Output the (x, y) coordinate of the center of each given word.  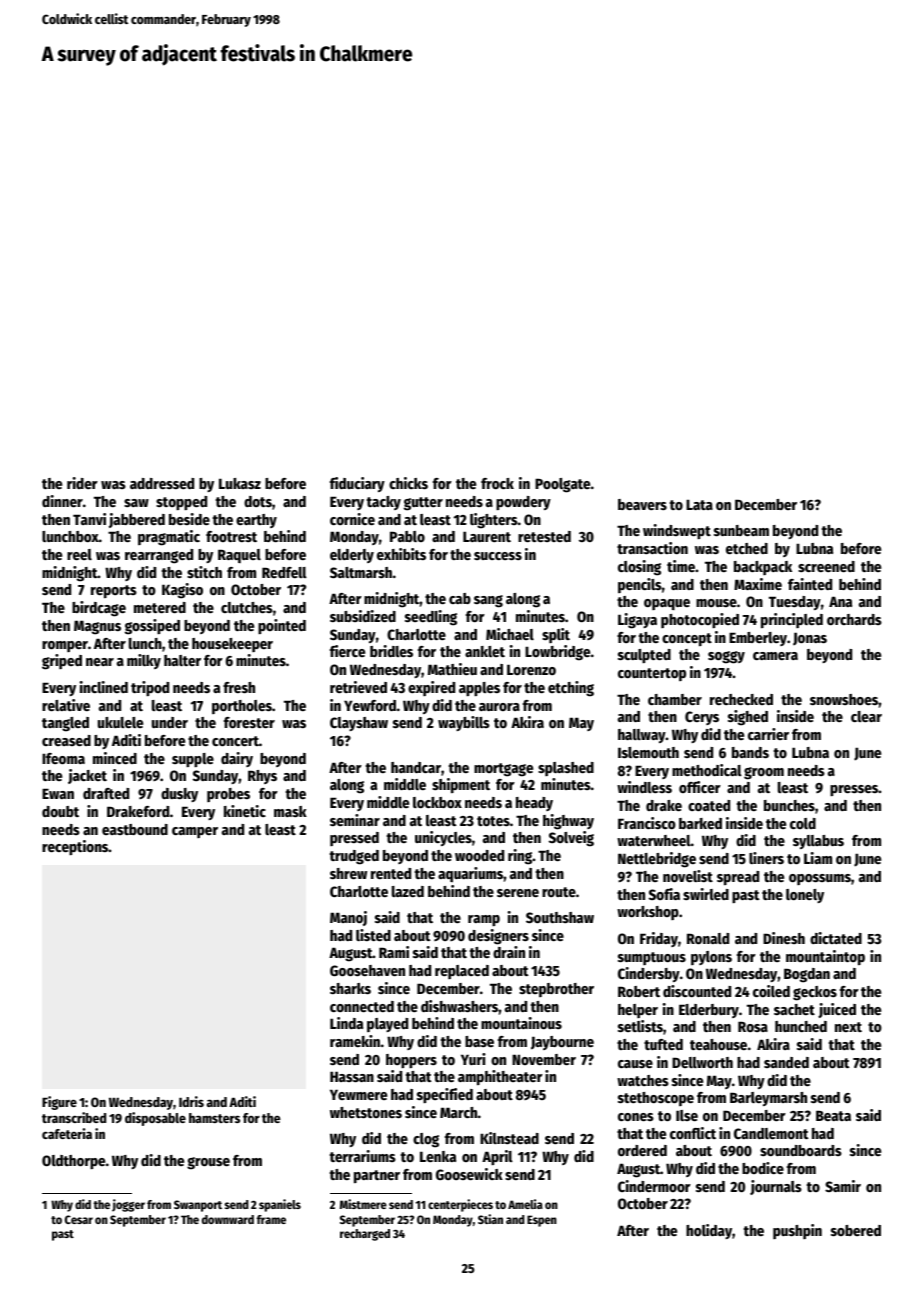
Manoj (348, 918)
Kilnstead (509, 1138)
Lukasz (240, 483)
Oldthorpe (73, 1162)
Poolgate (562, 485)
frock (497, 483)
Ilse (687, 1115)
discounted (697, 991)
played (387, 1025)
